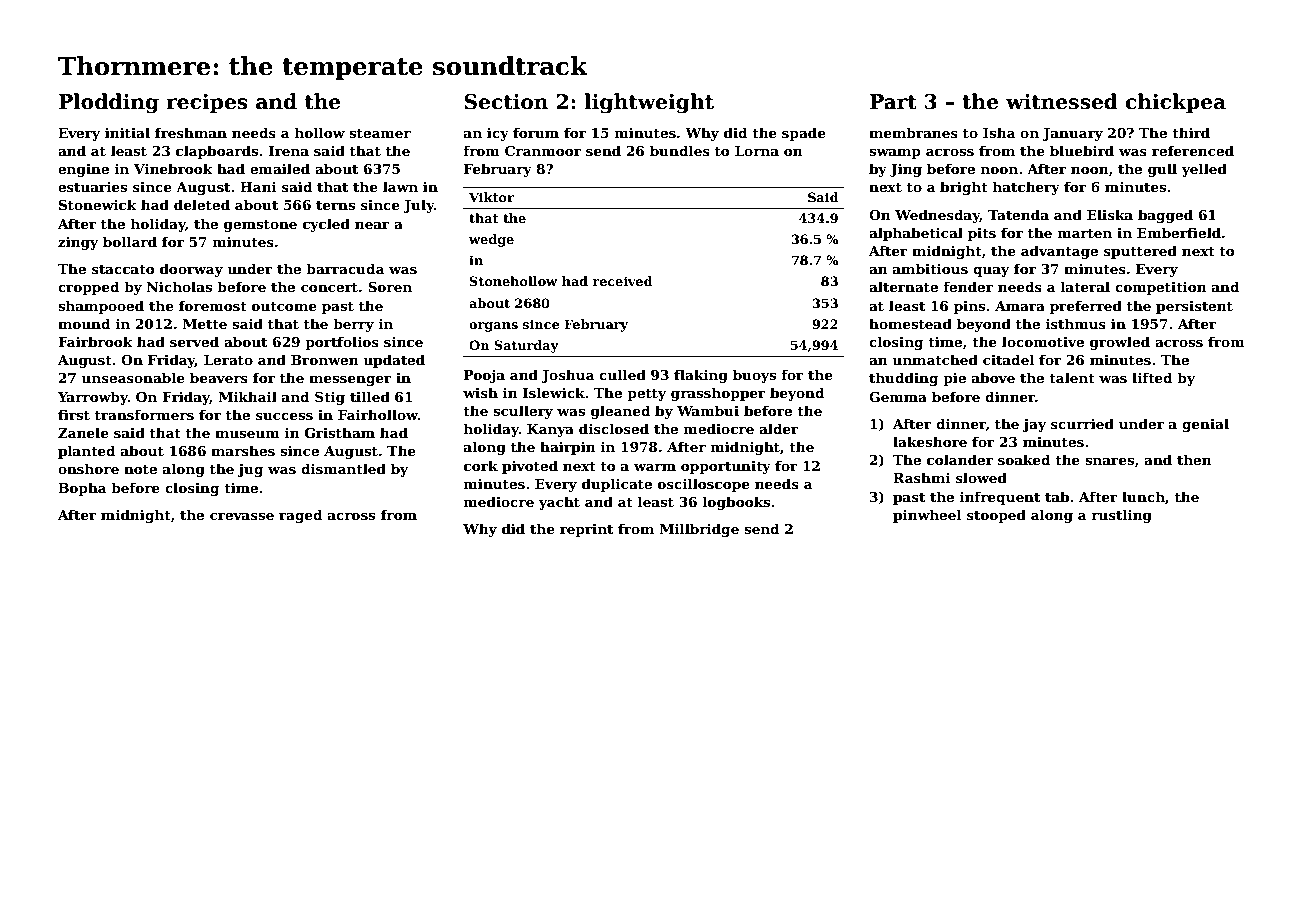  Describe the element at coordinates (86, 452) in the image. I see `planted` at that location.
